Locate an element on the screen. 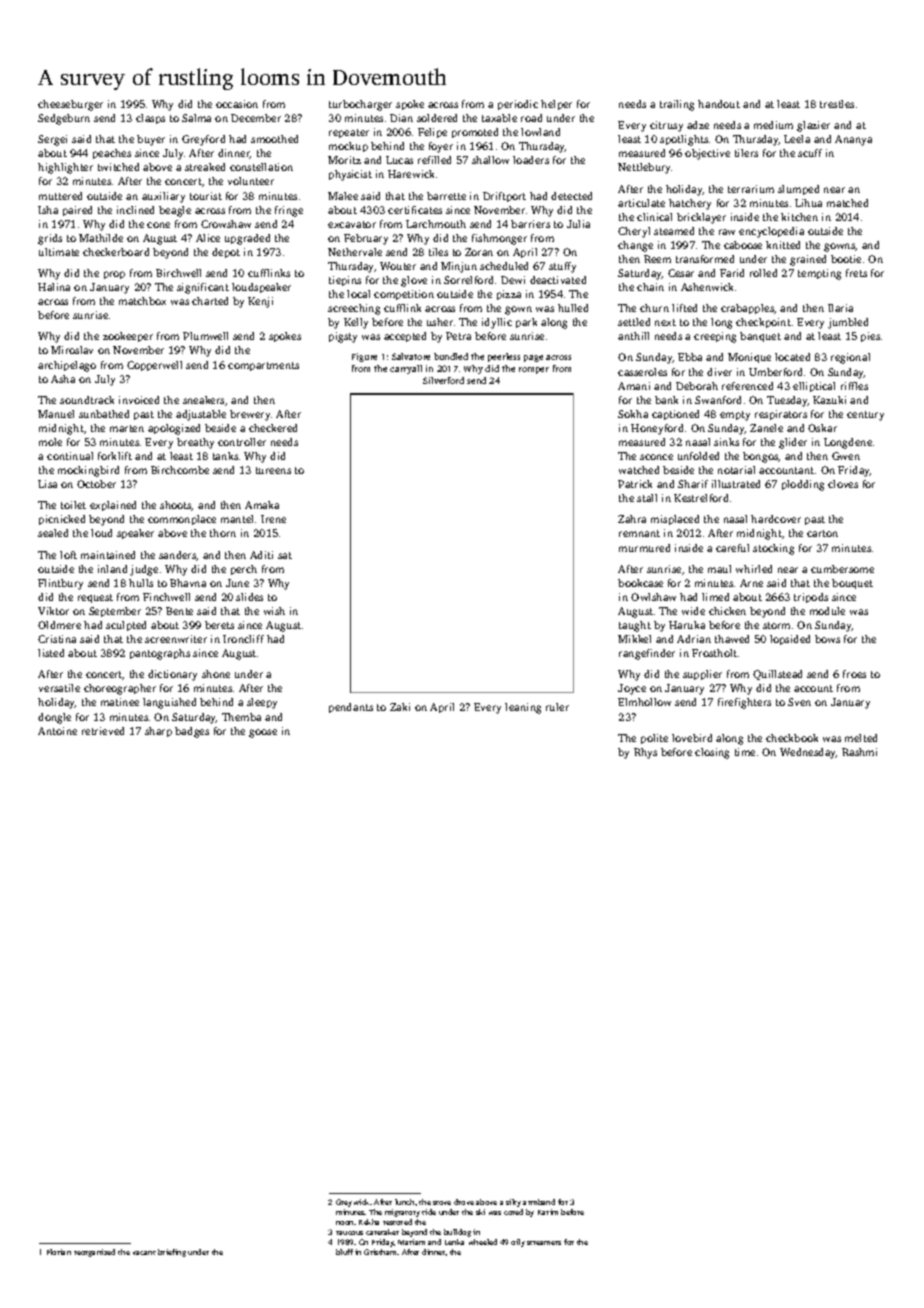 Image resolution: width=924 pixels, height=1308 pixels. time is located at coordinates (745, 752).
